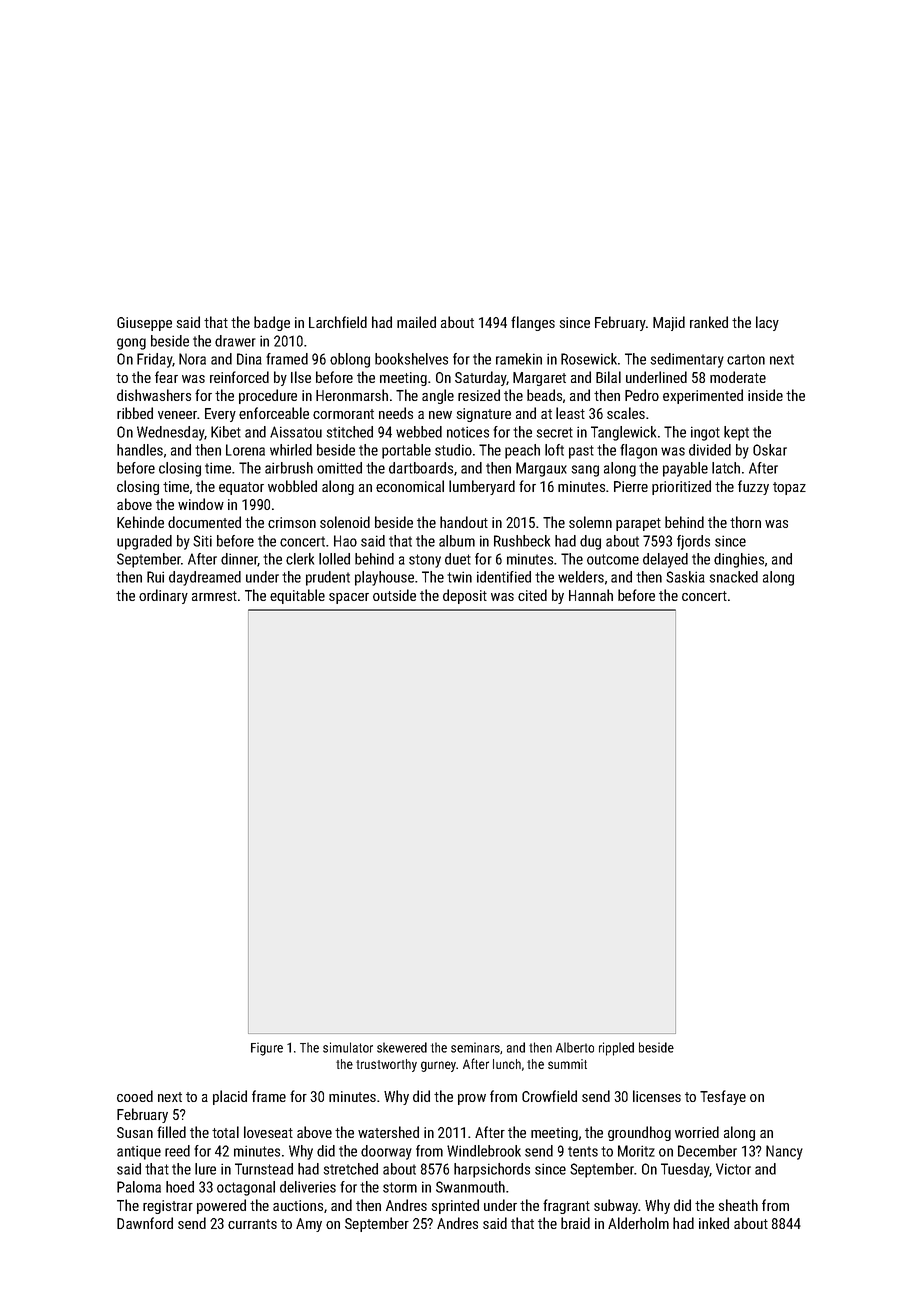  Describe the element at coordinates (348, 1047) in the screenshot. I see `simulator` at that location.
